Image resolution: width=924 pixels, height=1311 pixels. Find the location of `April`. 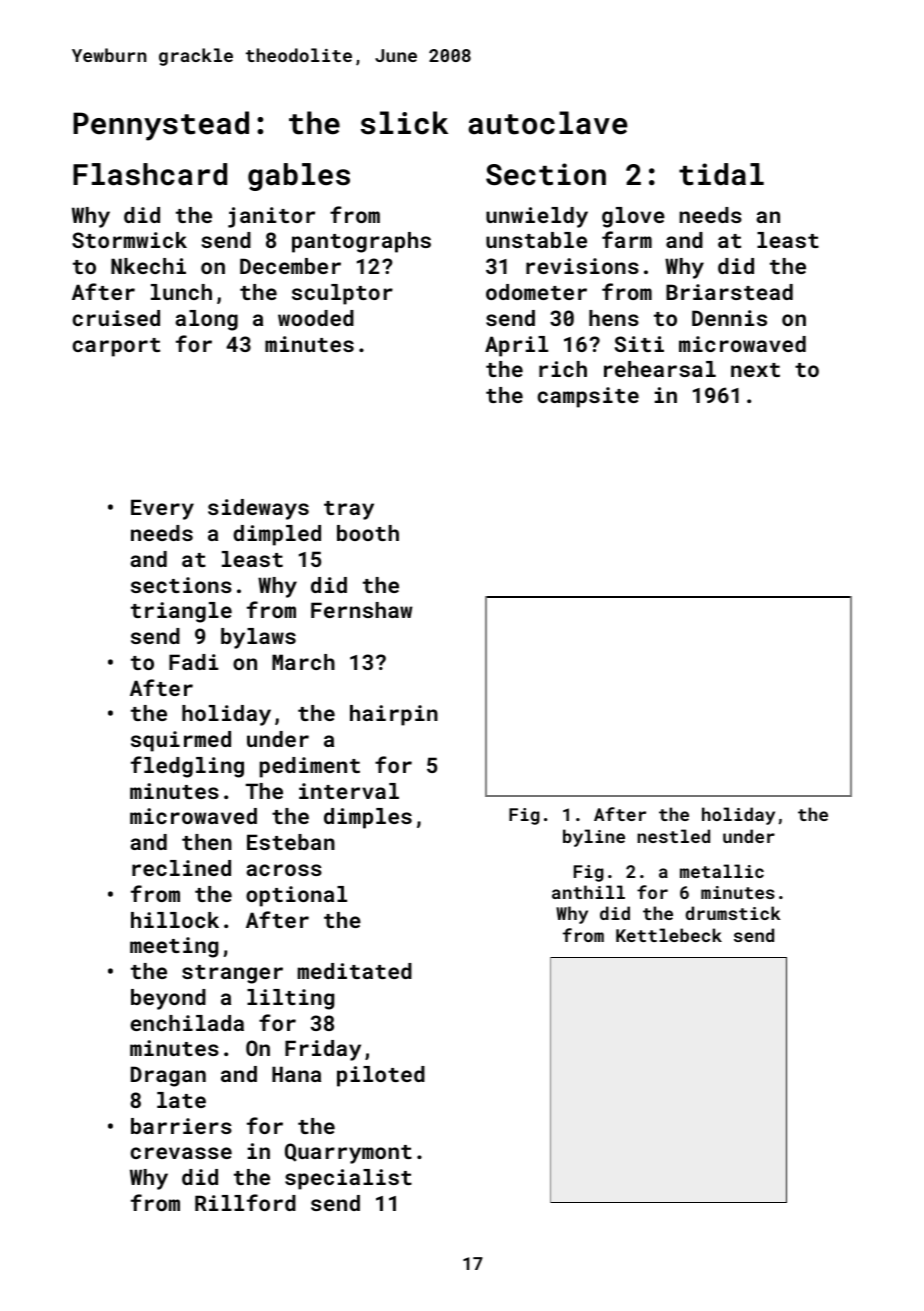

April is located at coordinates (516, 346).
